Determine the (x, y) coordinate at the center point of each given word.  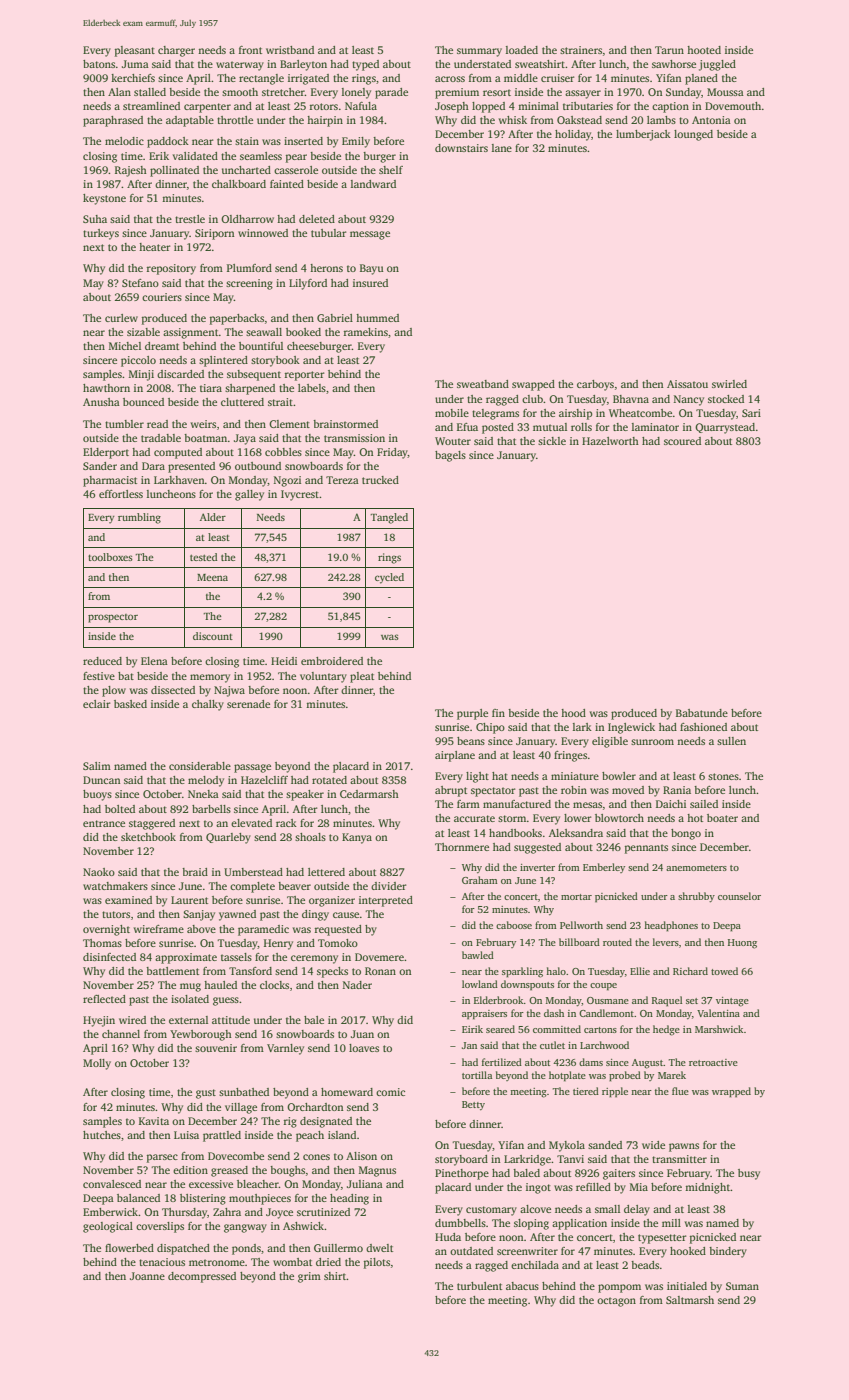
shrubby (696, 897)
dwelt (379, 1248)
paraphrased (113, 121)
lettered (326, 872)
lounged (693, 135)
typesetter (662, 1239)
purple (472, 714)
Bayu (371, 269)
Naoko (99, 872)
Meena (212, 577)
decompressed (202, 1277)
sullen (731, 741)
